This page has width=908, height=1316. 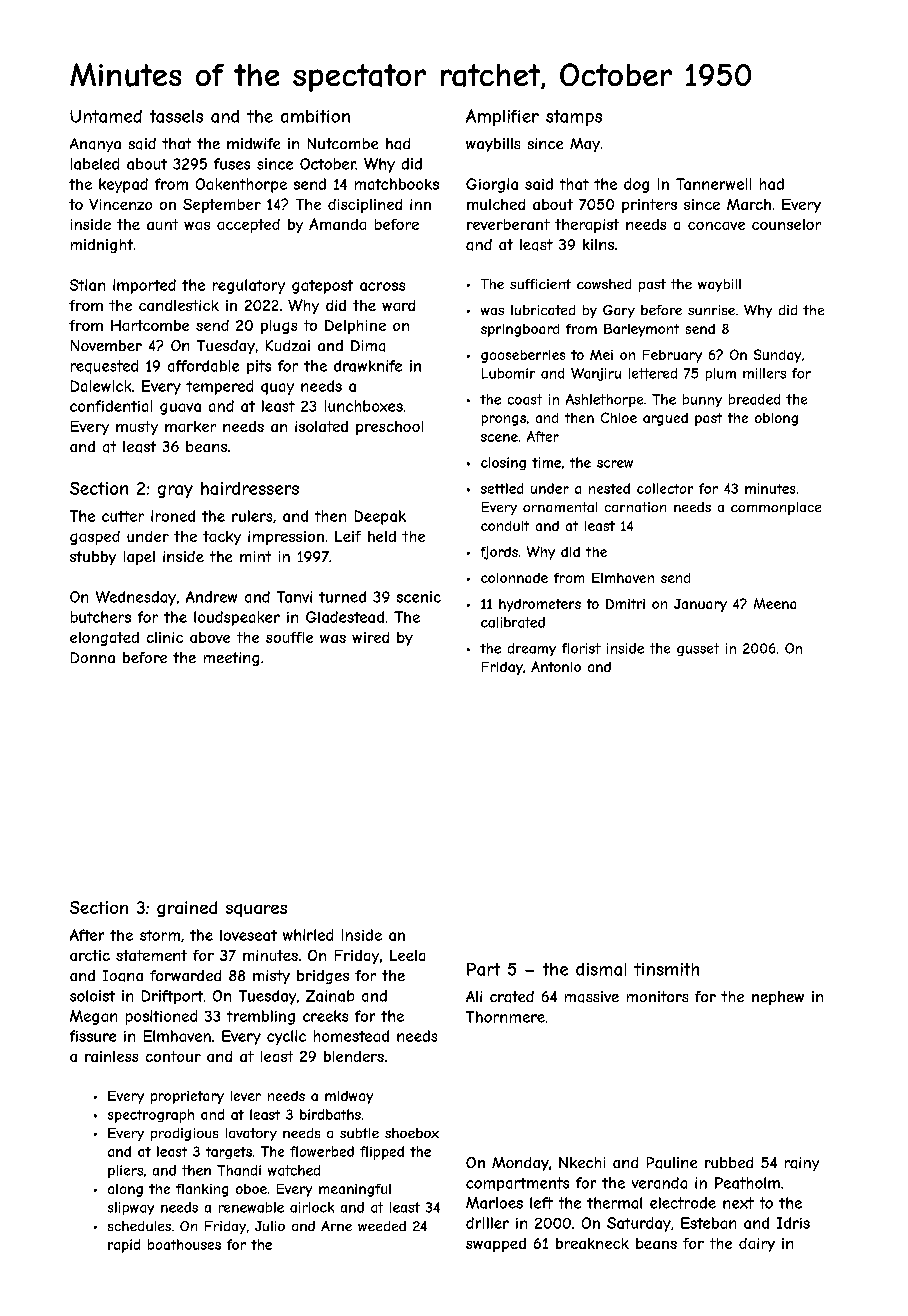 I want to click on Amplifier, so click(x=502, y=117).
